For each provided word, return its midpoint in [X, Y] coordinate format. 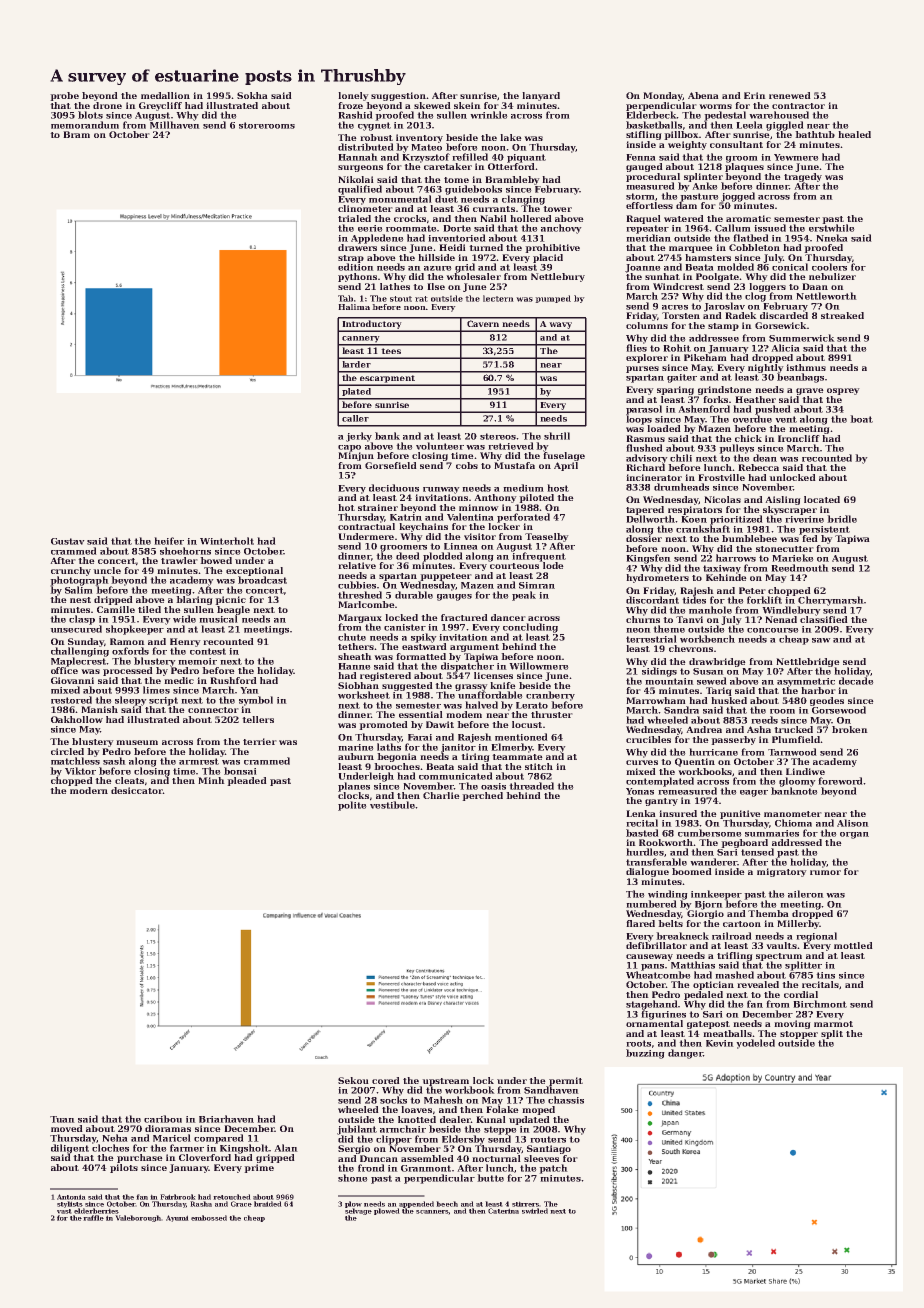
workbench [707, 639]
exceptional [254, 571]
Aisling [783, 500]
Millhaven [175, 125]
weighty [687, 145]
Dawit [440, 724]
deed [408, 556]
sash [114, 761]
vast [64, 1211]
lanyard [541, 96]
